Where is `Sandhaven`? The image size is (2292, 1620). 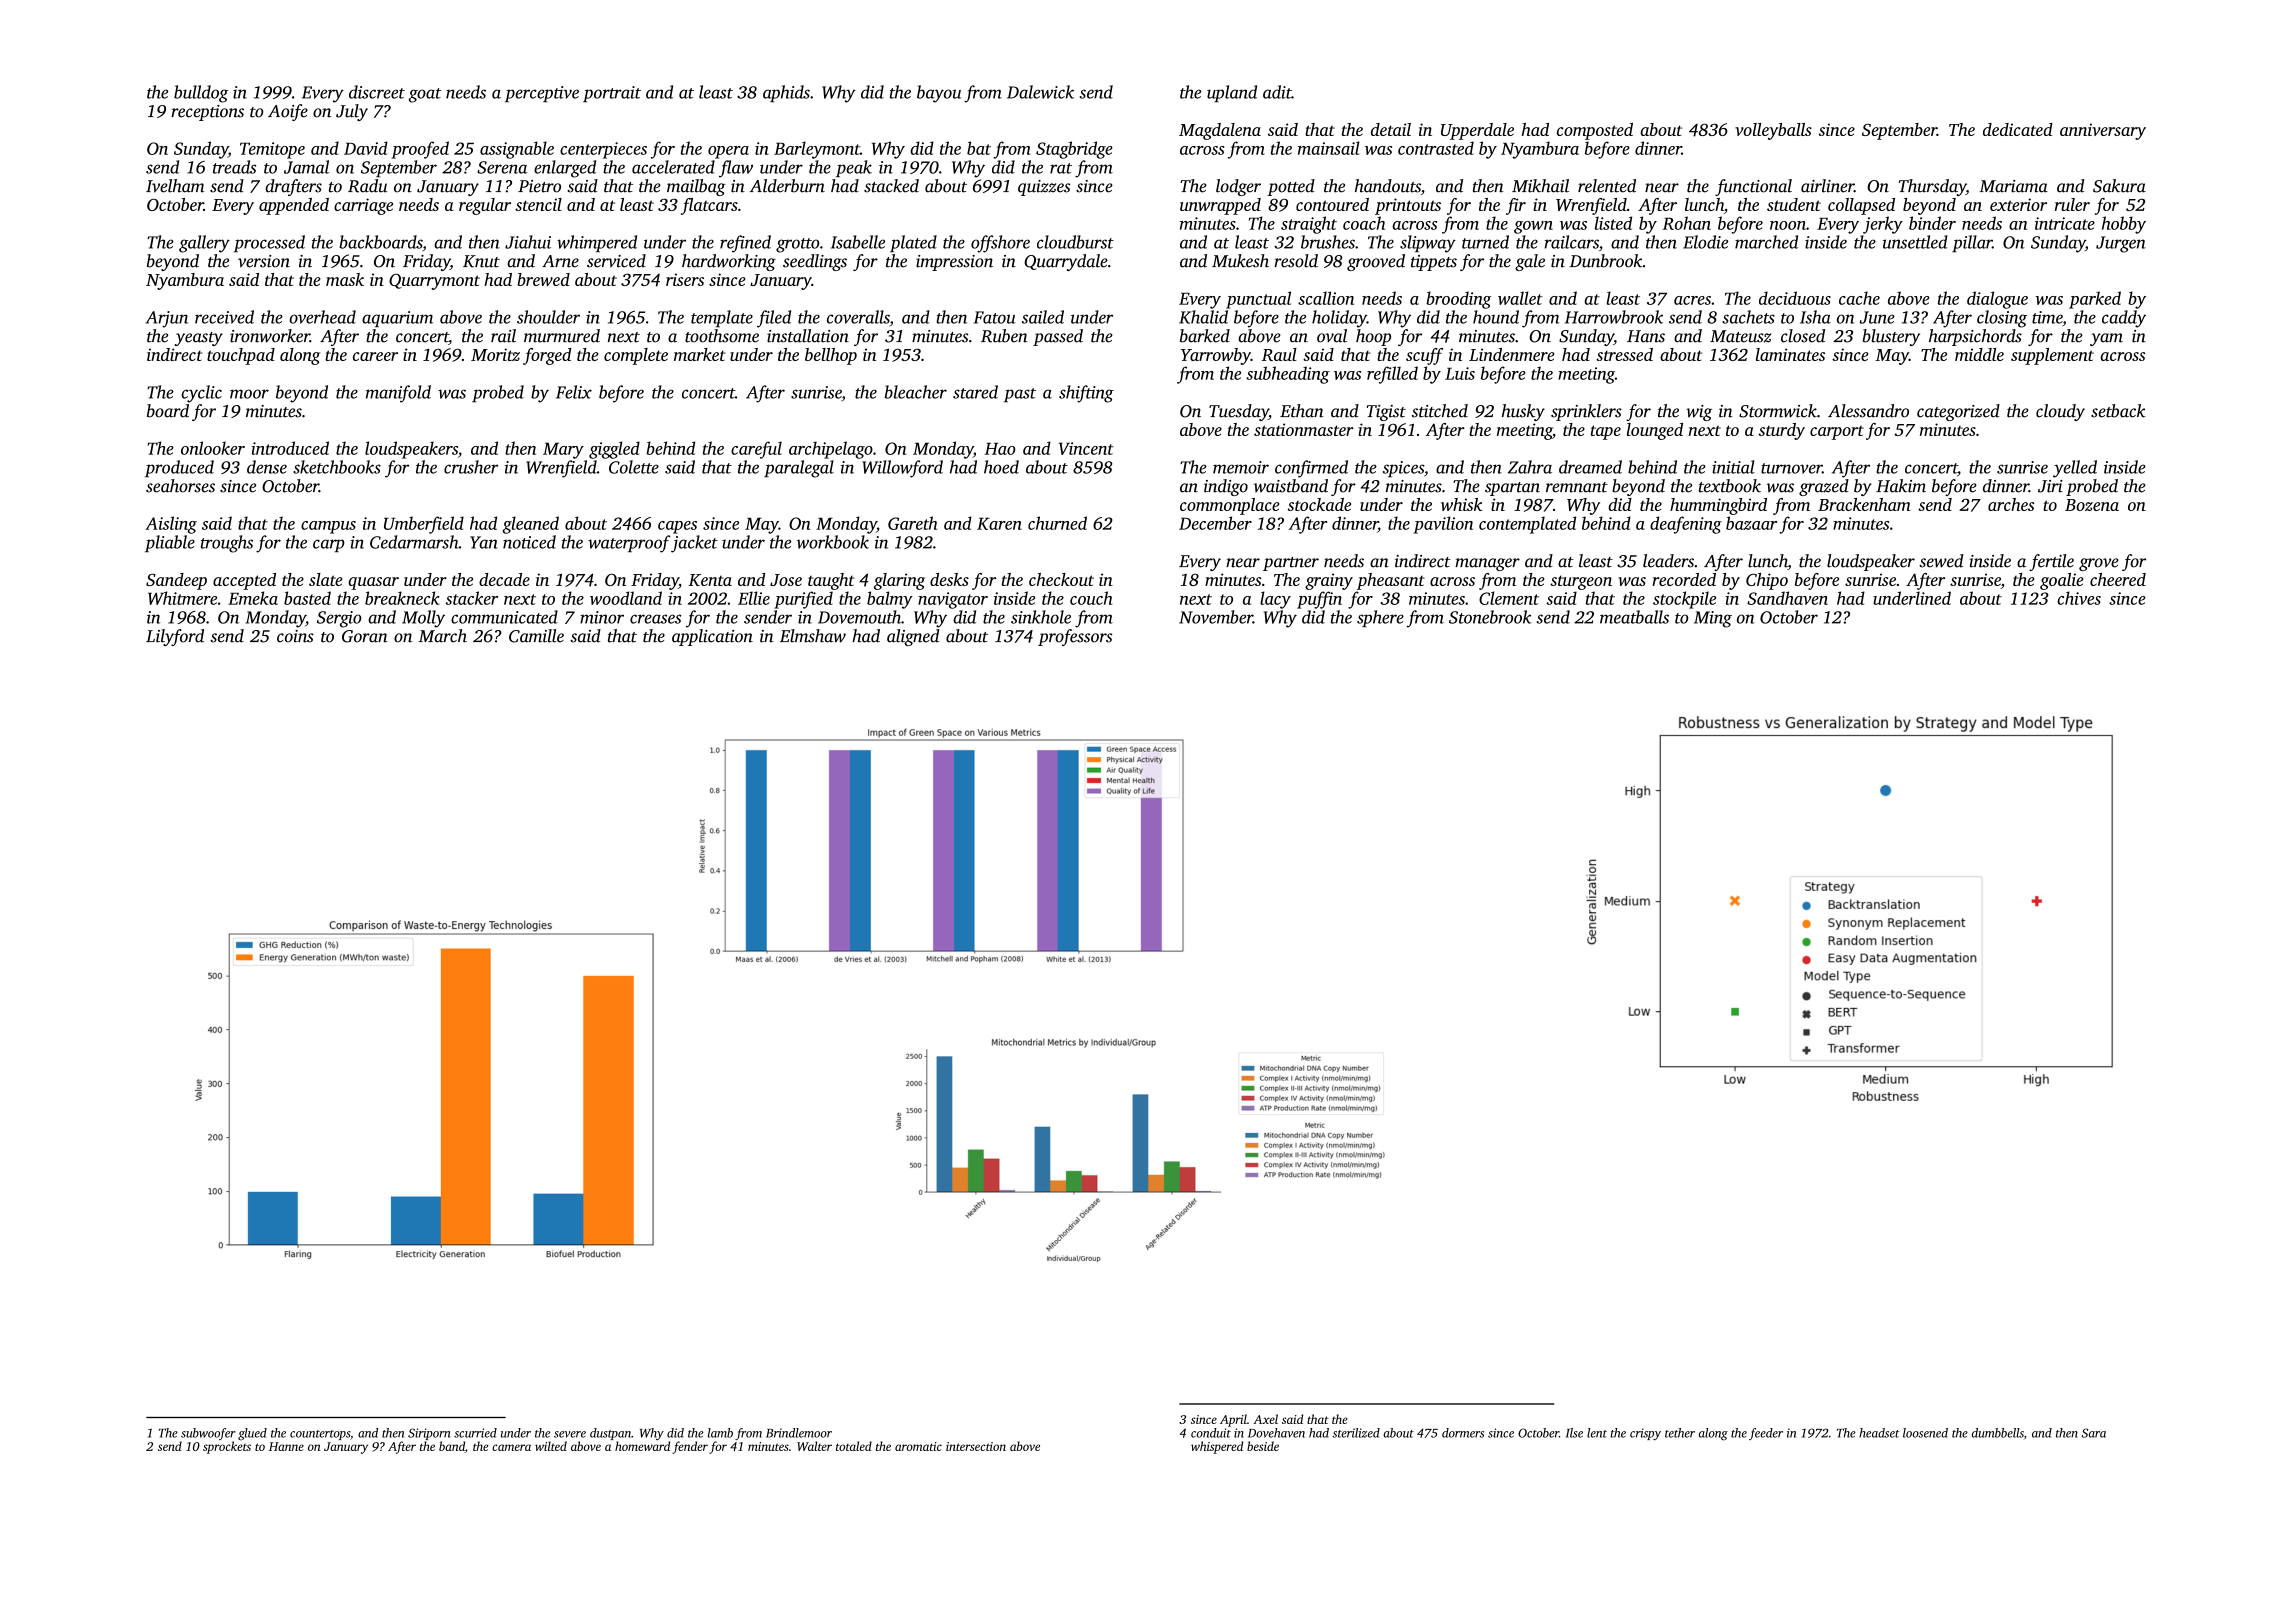
Sandhaven is located at coordinates (1787, 598).
